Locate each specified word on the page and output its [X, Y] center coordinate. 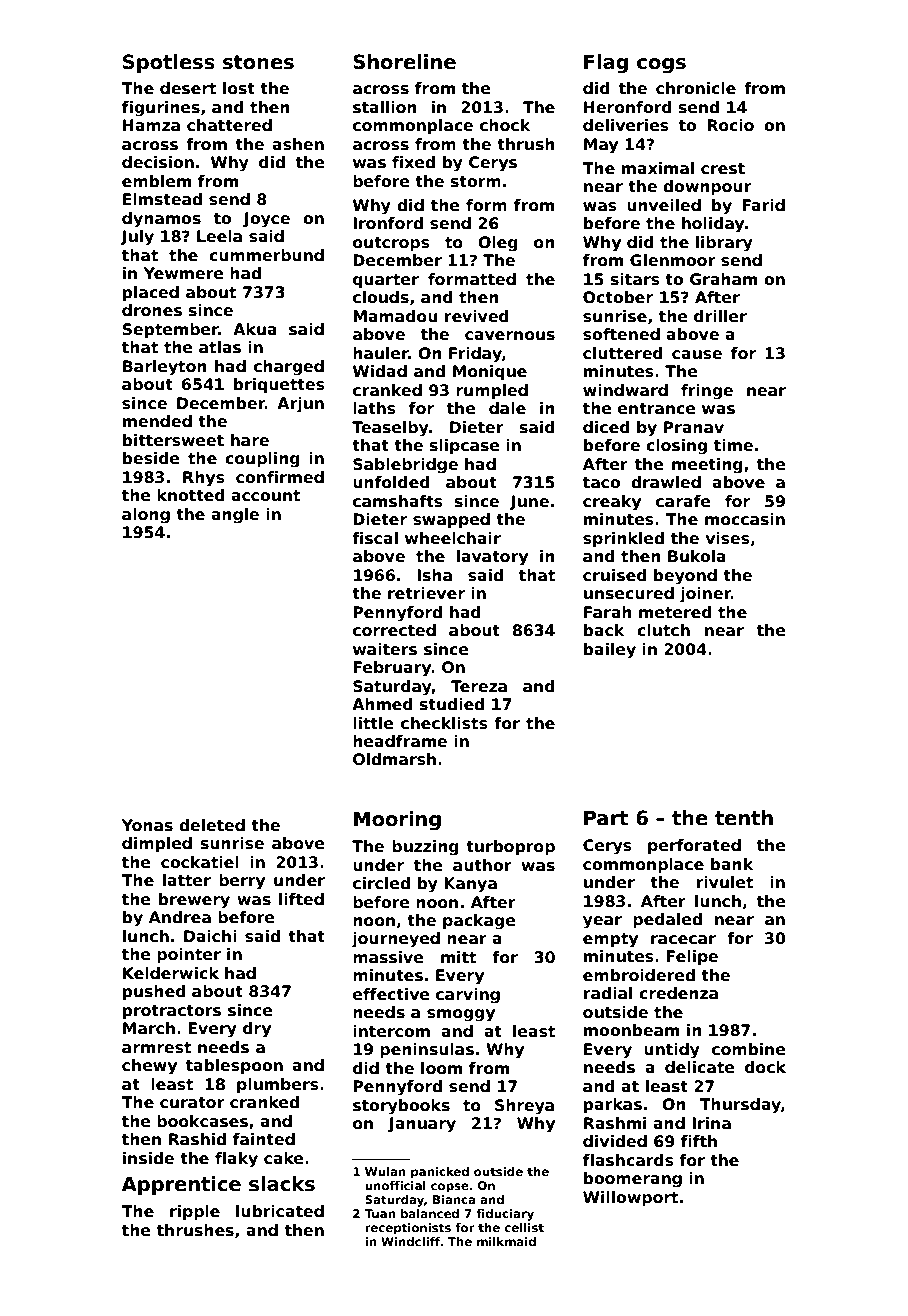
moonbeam [631, 1030]
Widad [380, 371]
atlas [220, 347]
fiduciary [505, 1215]
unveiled [664, 205]
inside [148, 1158]
